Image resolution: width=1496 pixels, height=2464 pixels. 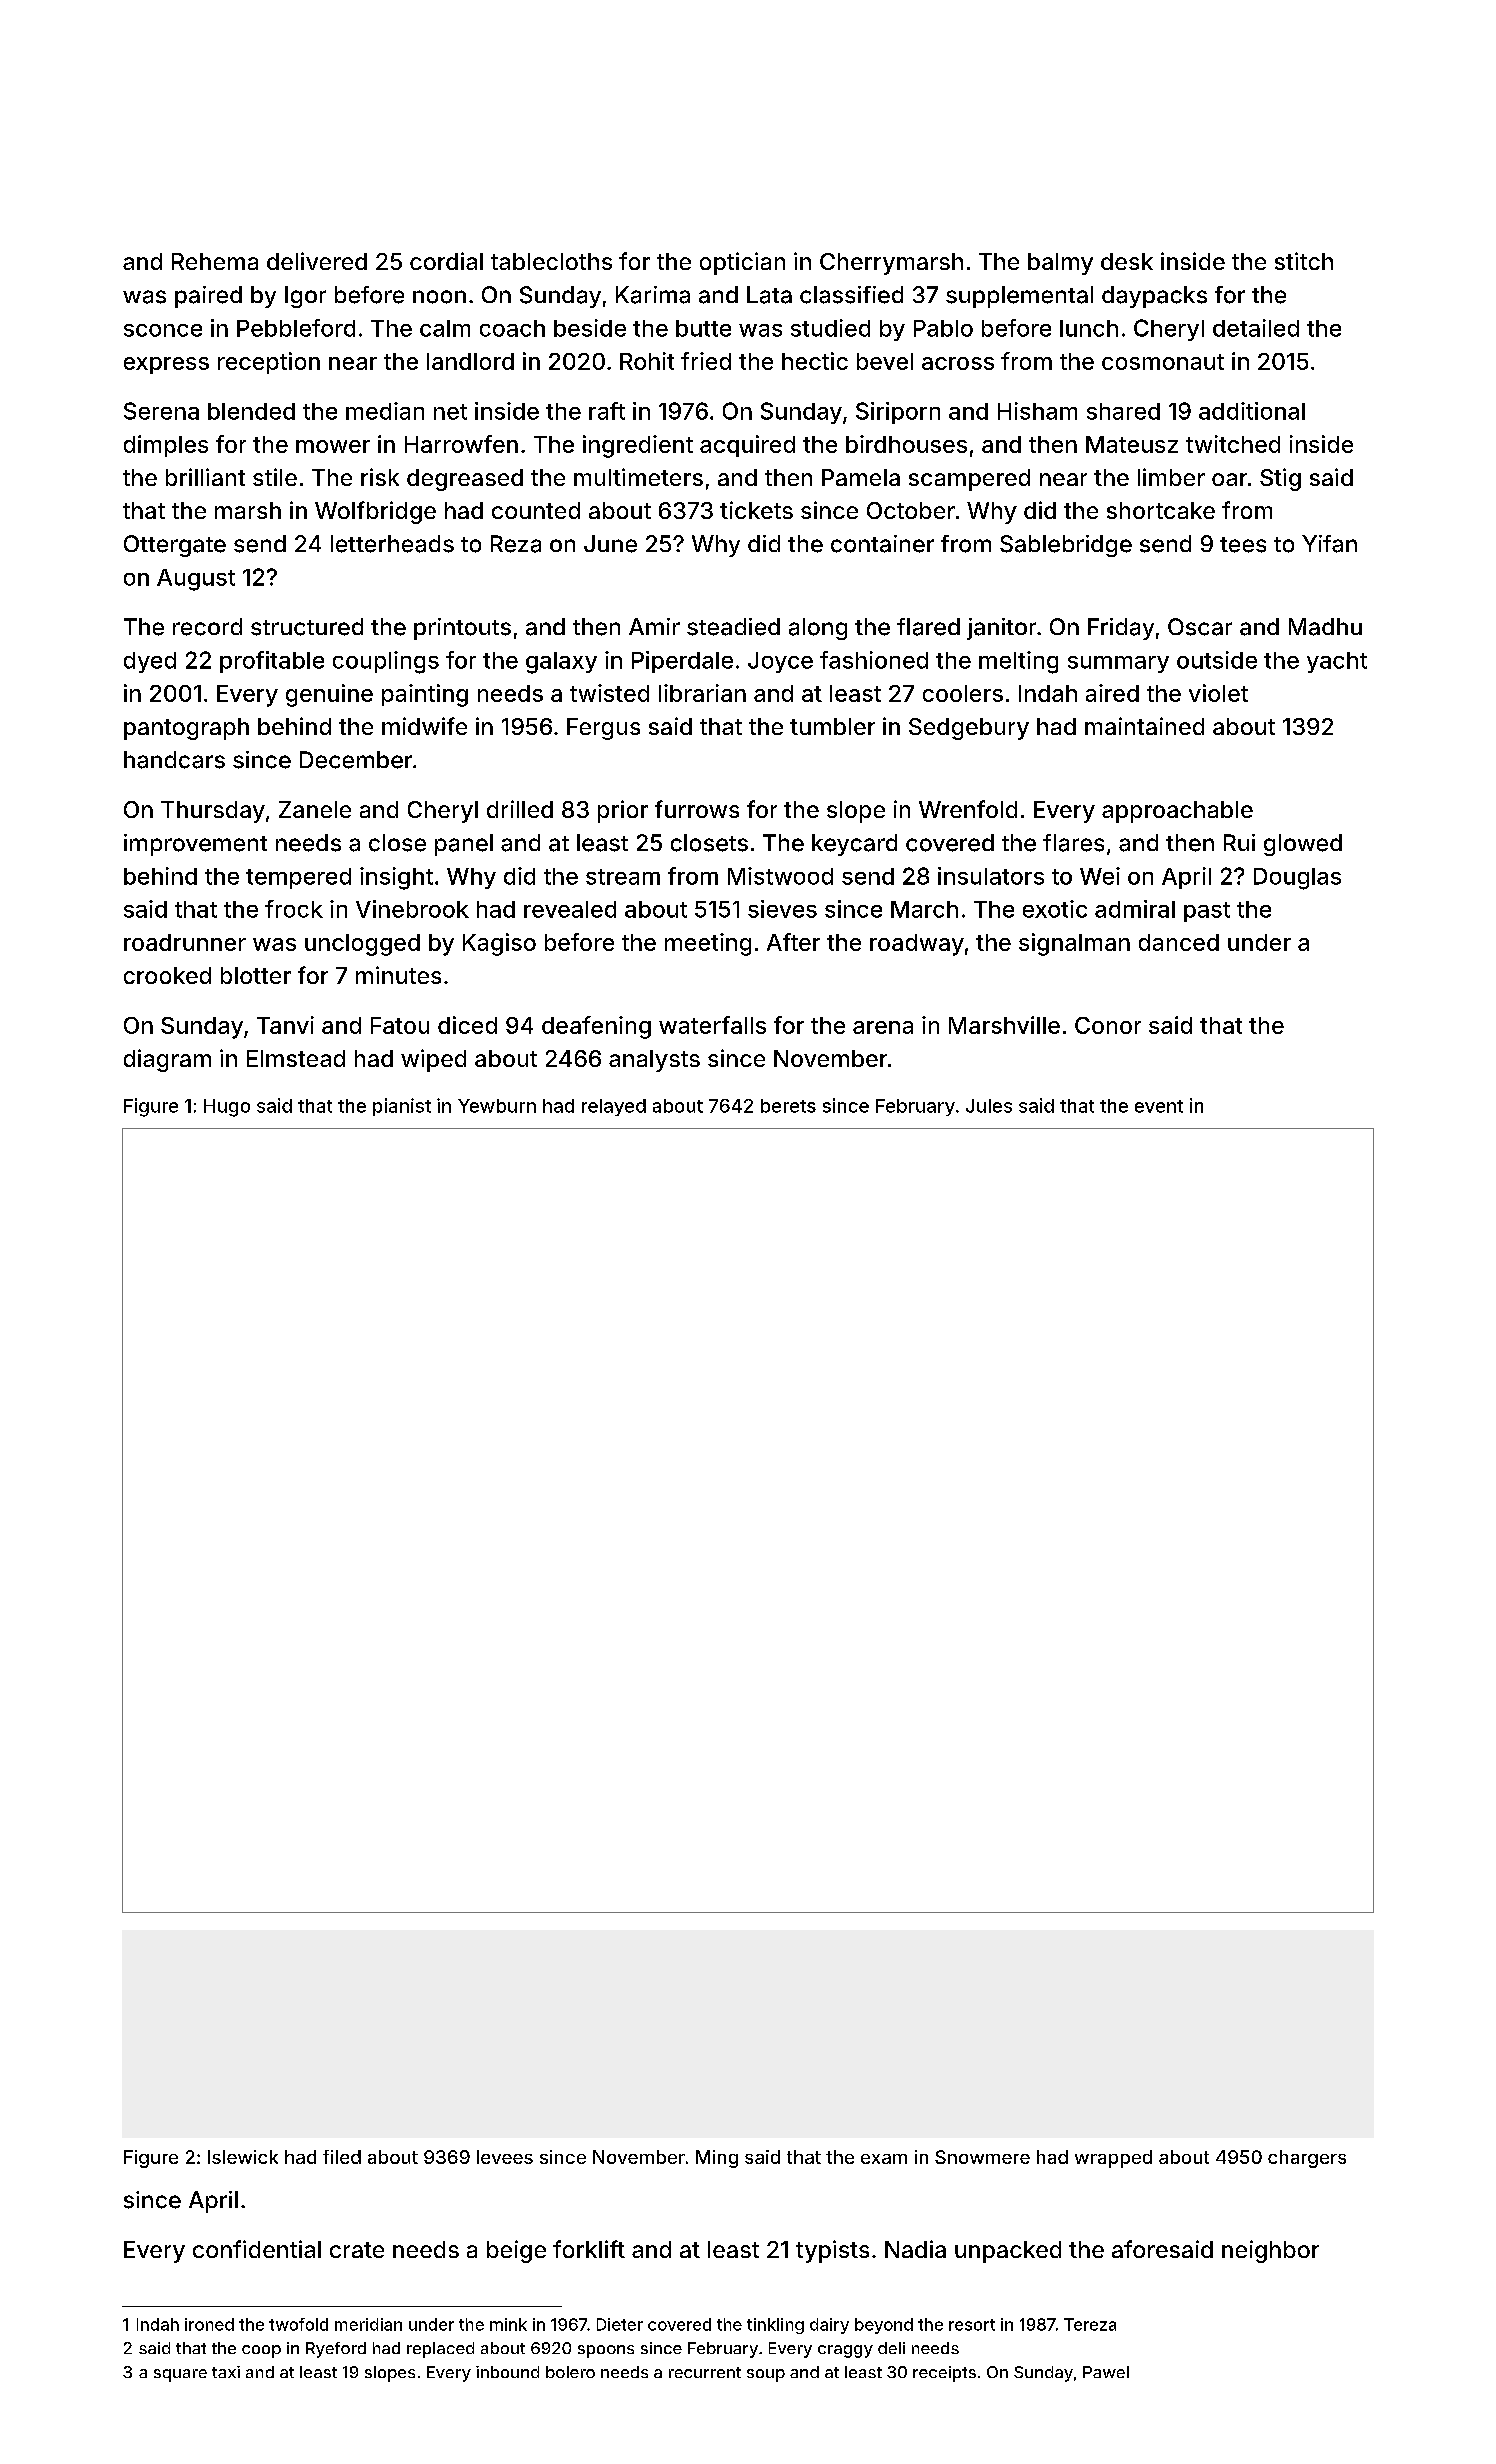 I want to click on August, so click(x=196, y=580).
